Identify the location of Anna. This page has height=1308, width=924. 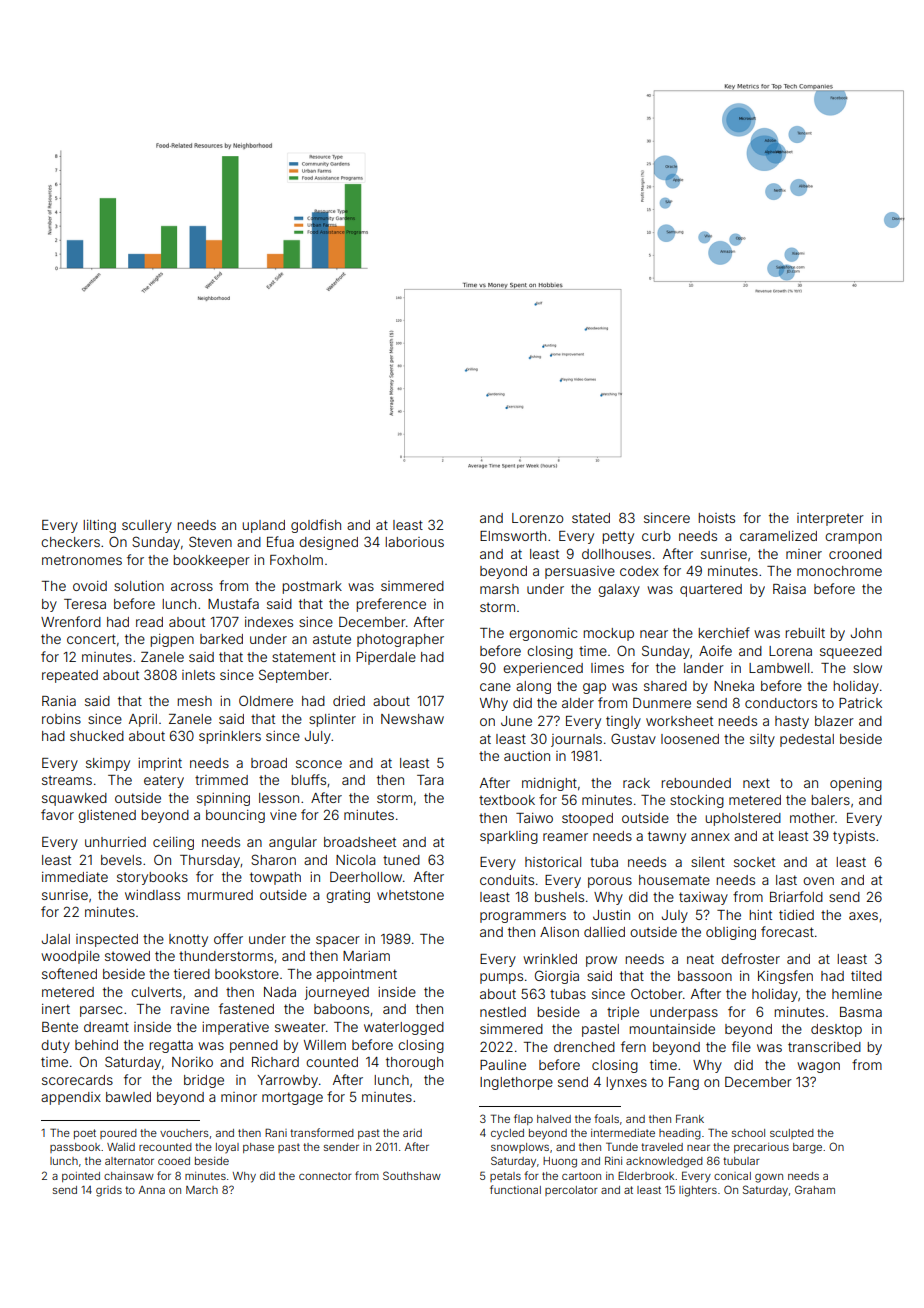
(151, 1190).
